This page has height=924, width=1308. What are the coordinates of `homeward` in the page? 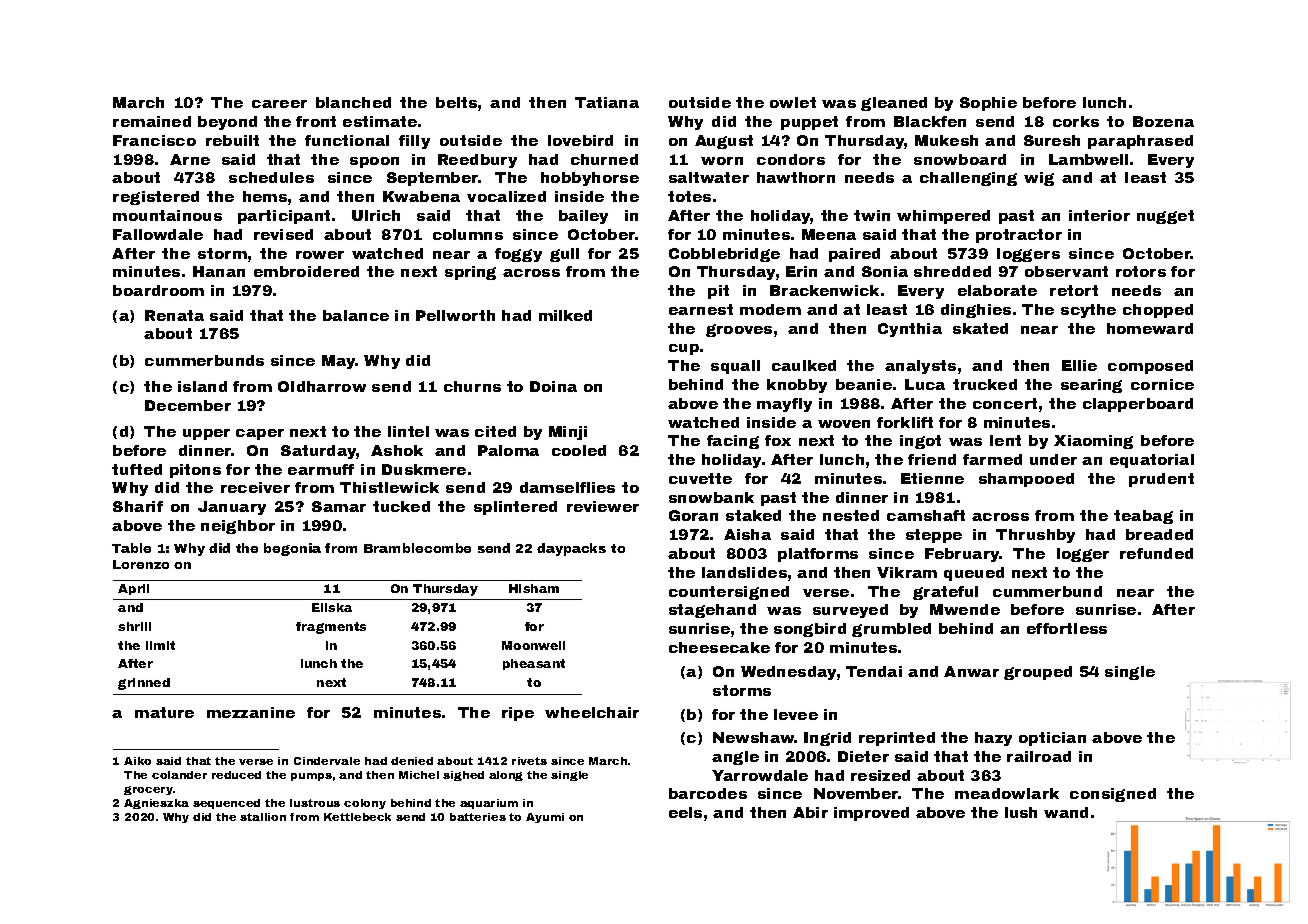 It's located at (1150, 328).
